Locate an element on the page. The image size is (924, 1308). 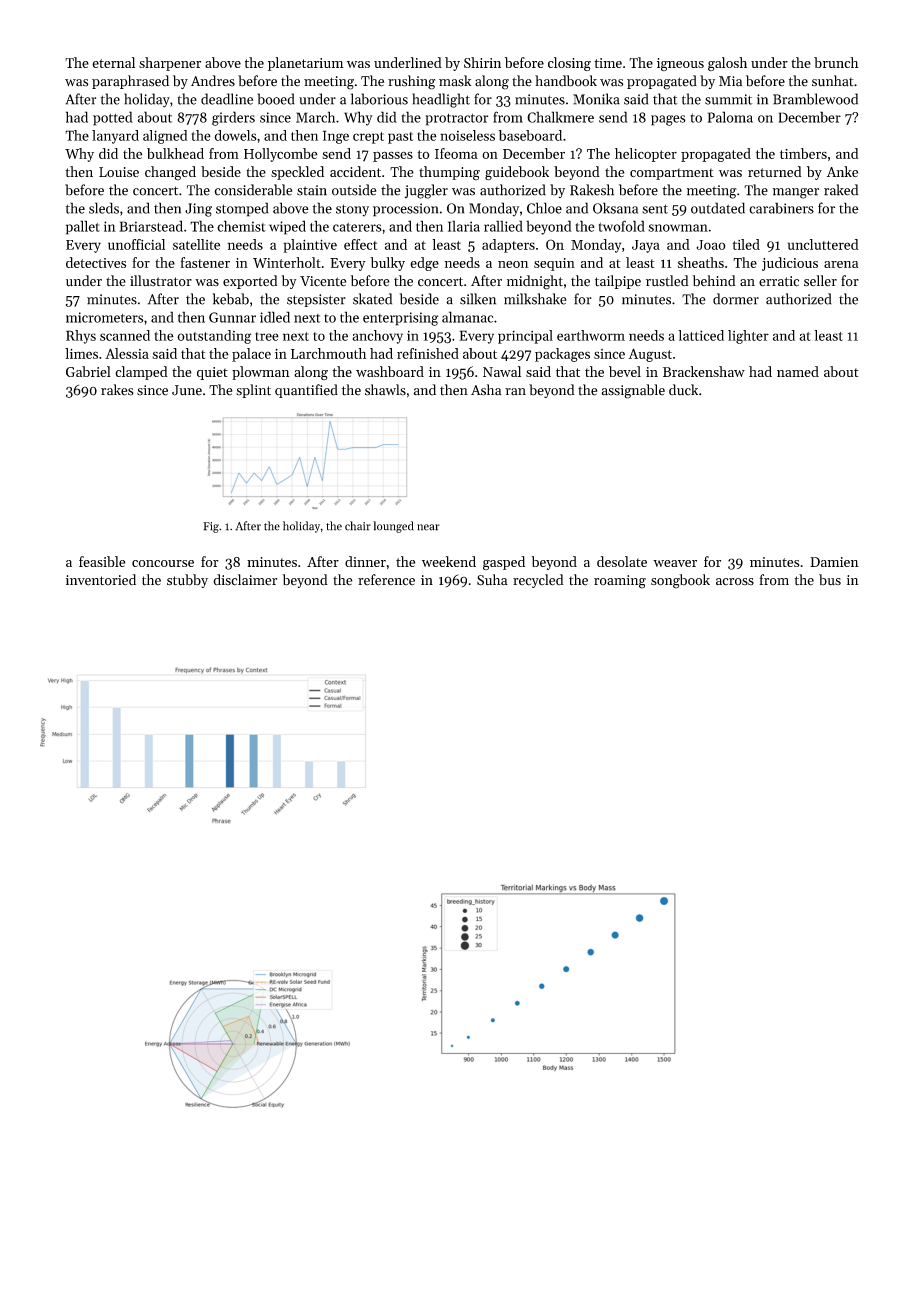
caterers is located at coordinates (357, 227).
